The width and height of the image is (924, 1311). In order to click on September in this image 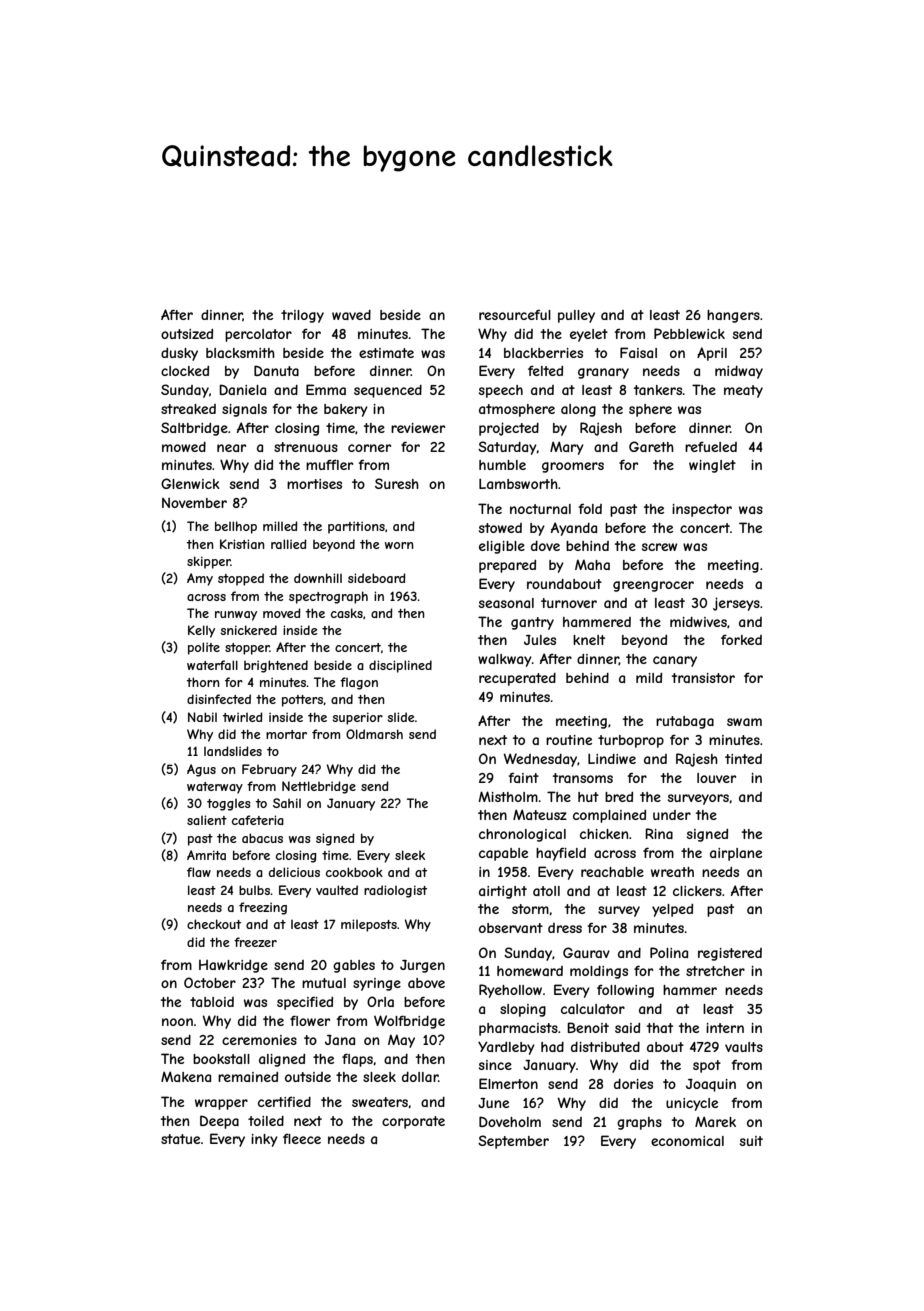, I will do `click(513, 1142)`.
